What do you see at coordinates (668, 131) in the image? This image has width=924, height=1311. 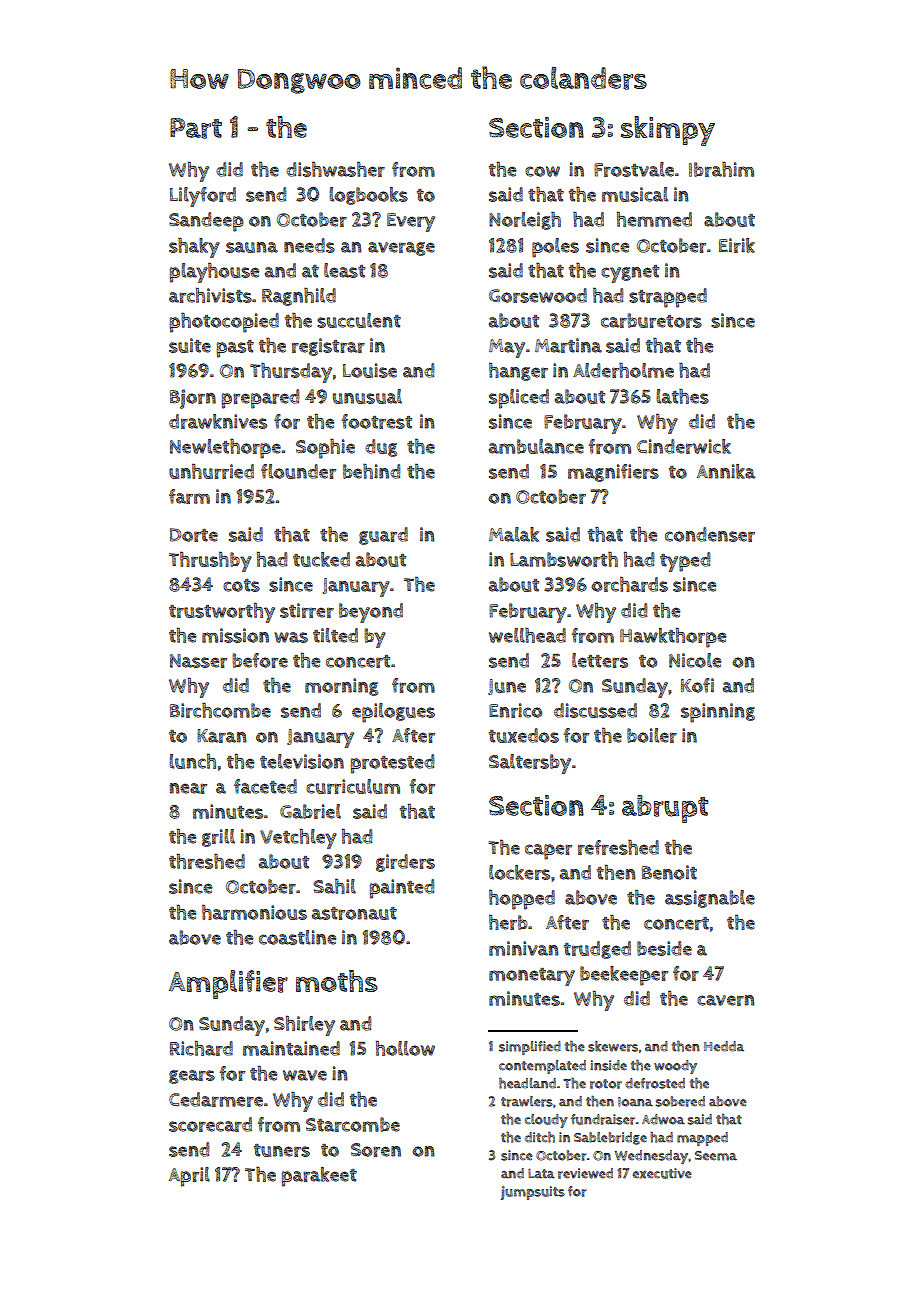 I see `skimpy` at bounding box center [668, 131].
